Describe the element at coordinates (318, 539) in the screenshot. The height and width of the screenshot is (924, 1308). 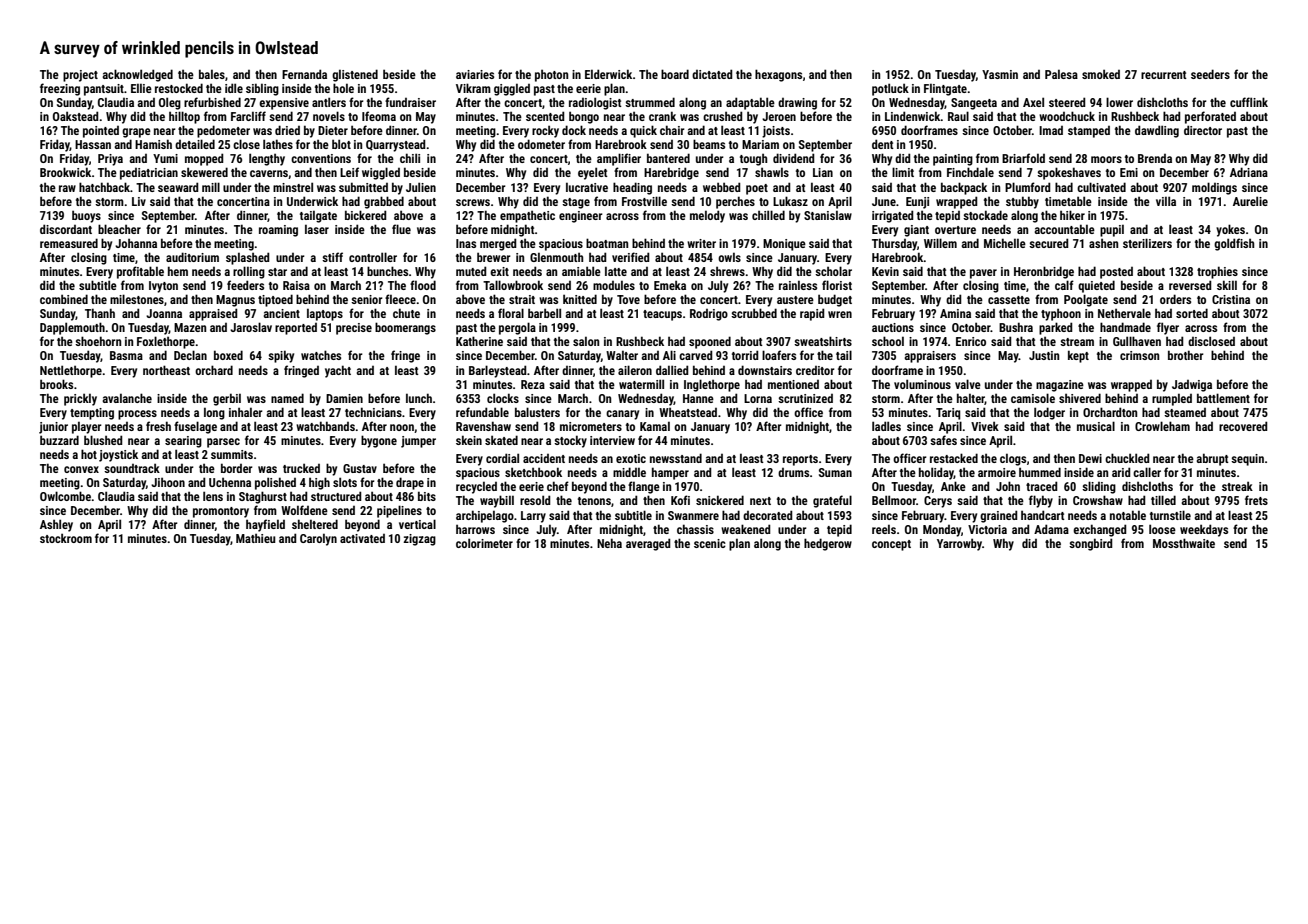
I see `Carolyn` at that location.
